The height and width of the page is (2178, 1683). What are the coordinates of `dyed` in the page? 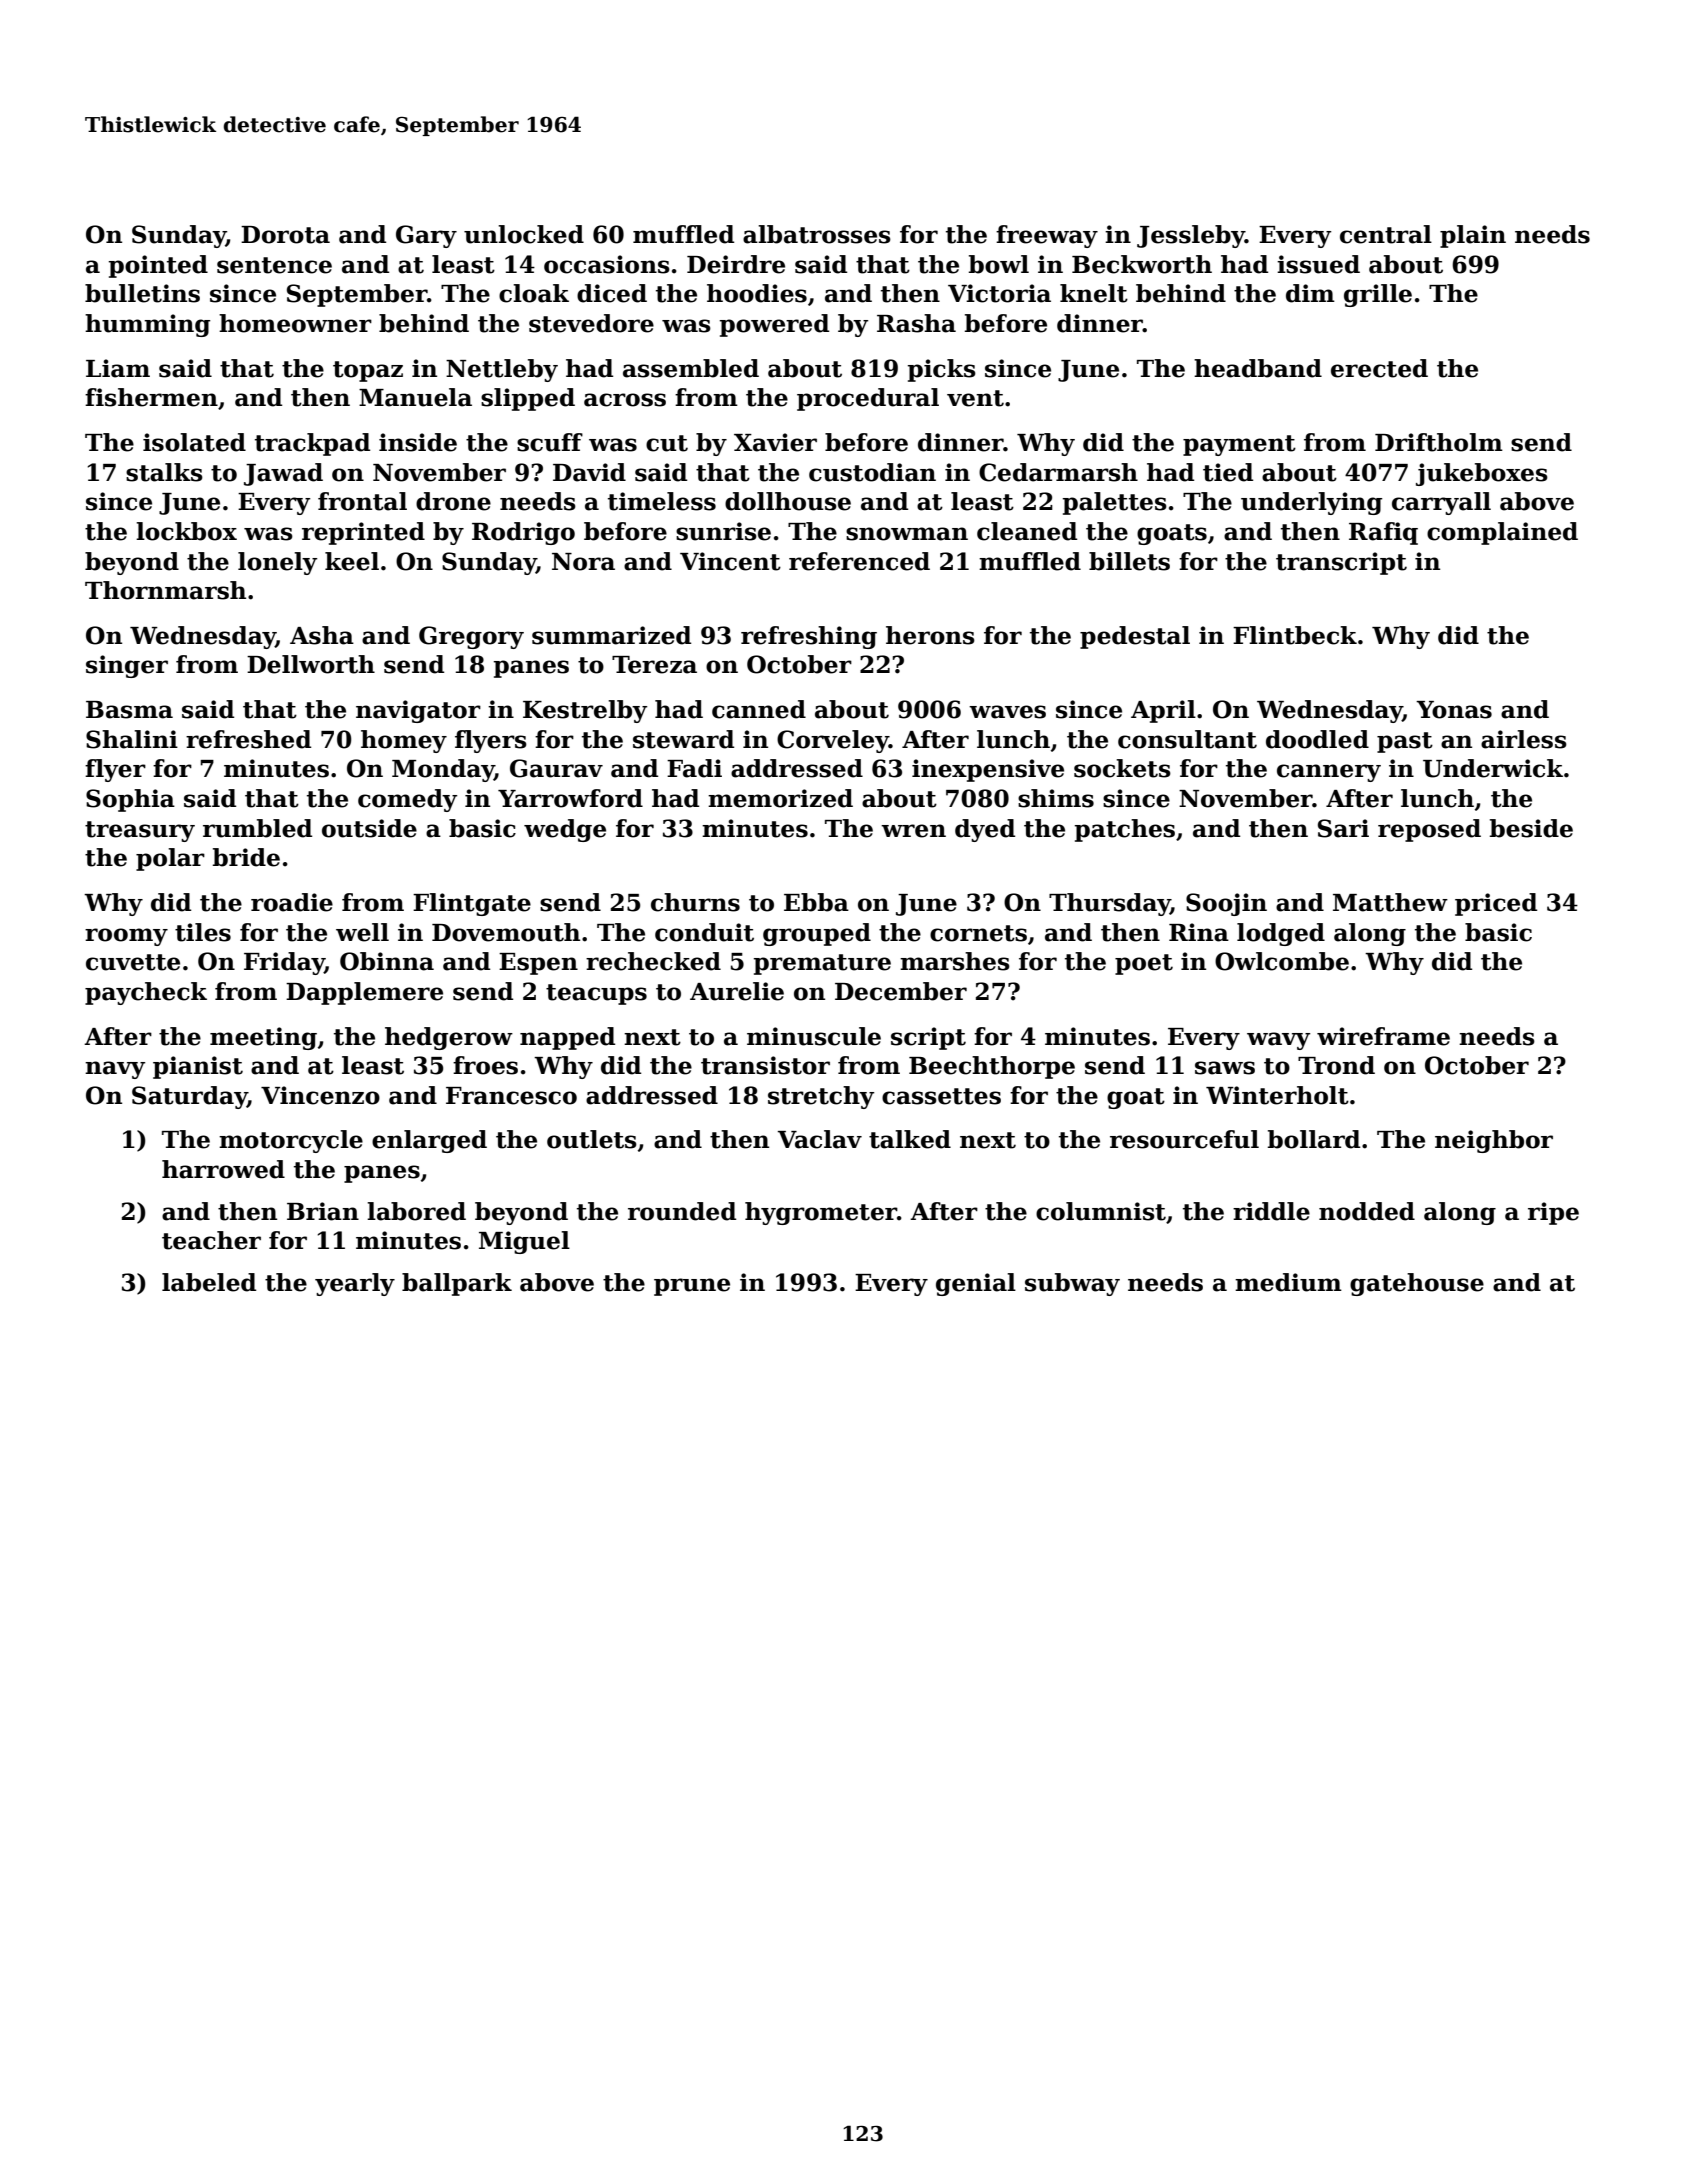 It's located at (985, 830).
